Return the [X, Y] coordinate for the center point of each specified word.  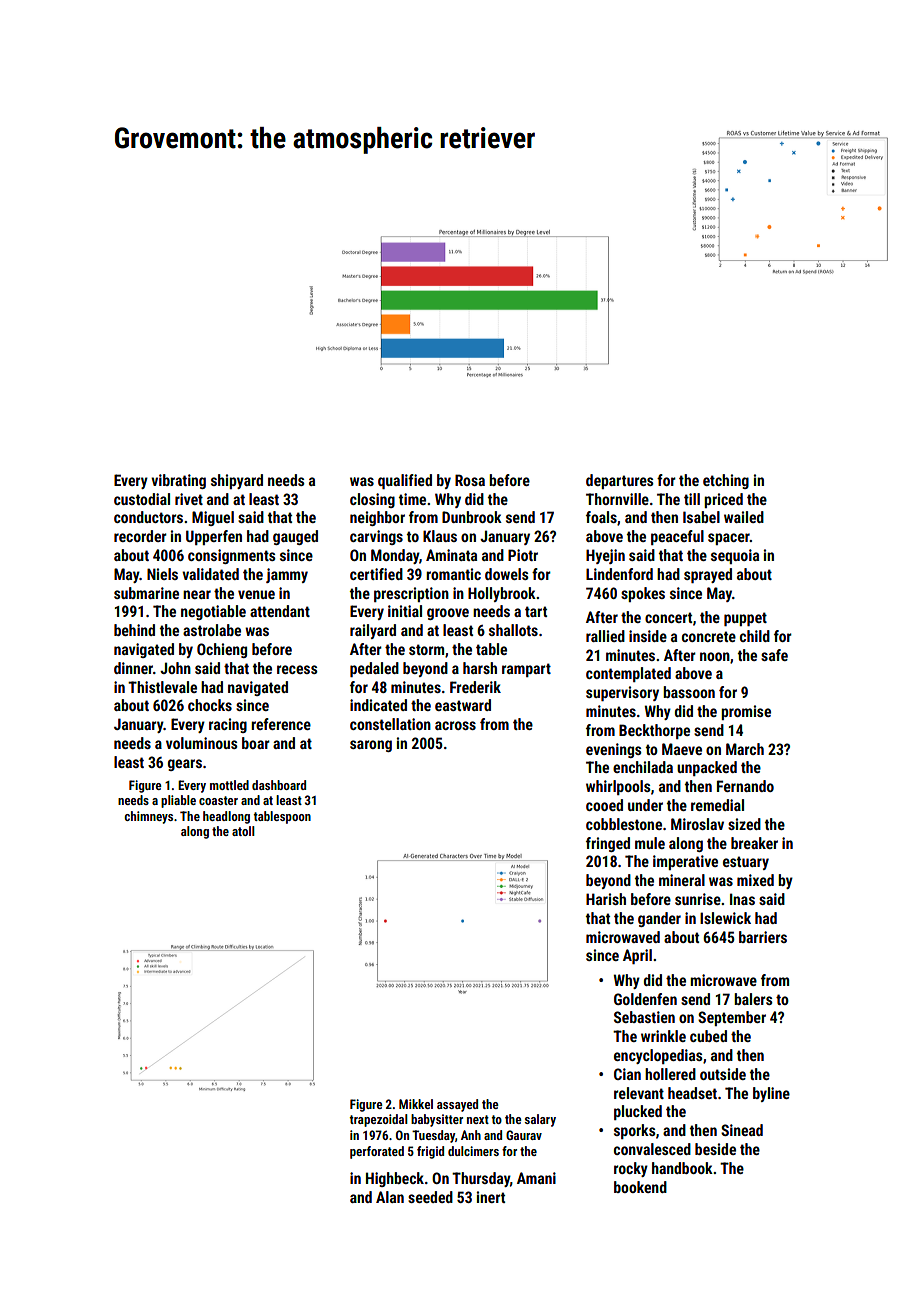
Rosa [470, 480]
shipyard [237, 481]
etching [726, 481]
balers [753, 999]
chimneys [148, 817]
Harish [606, 899]
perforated [377, 1152]
